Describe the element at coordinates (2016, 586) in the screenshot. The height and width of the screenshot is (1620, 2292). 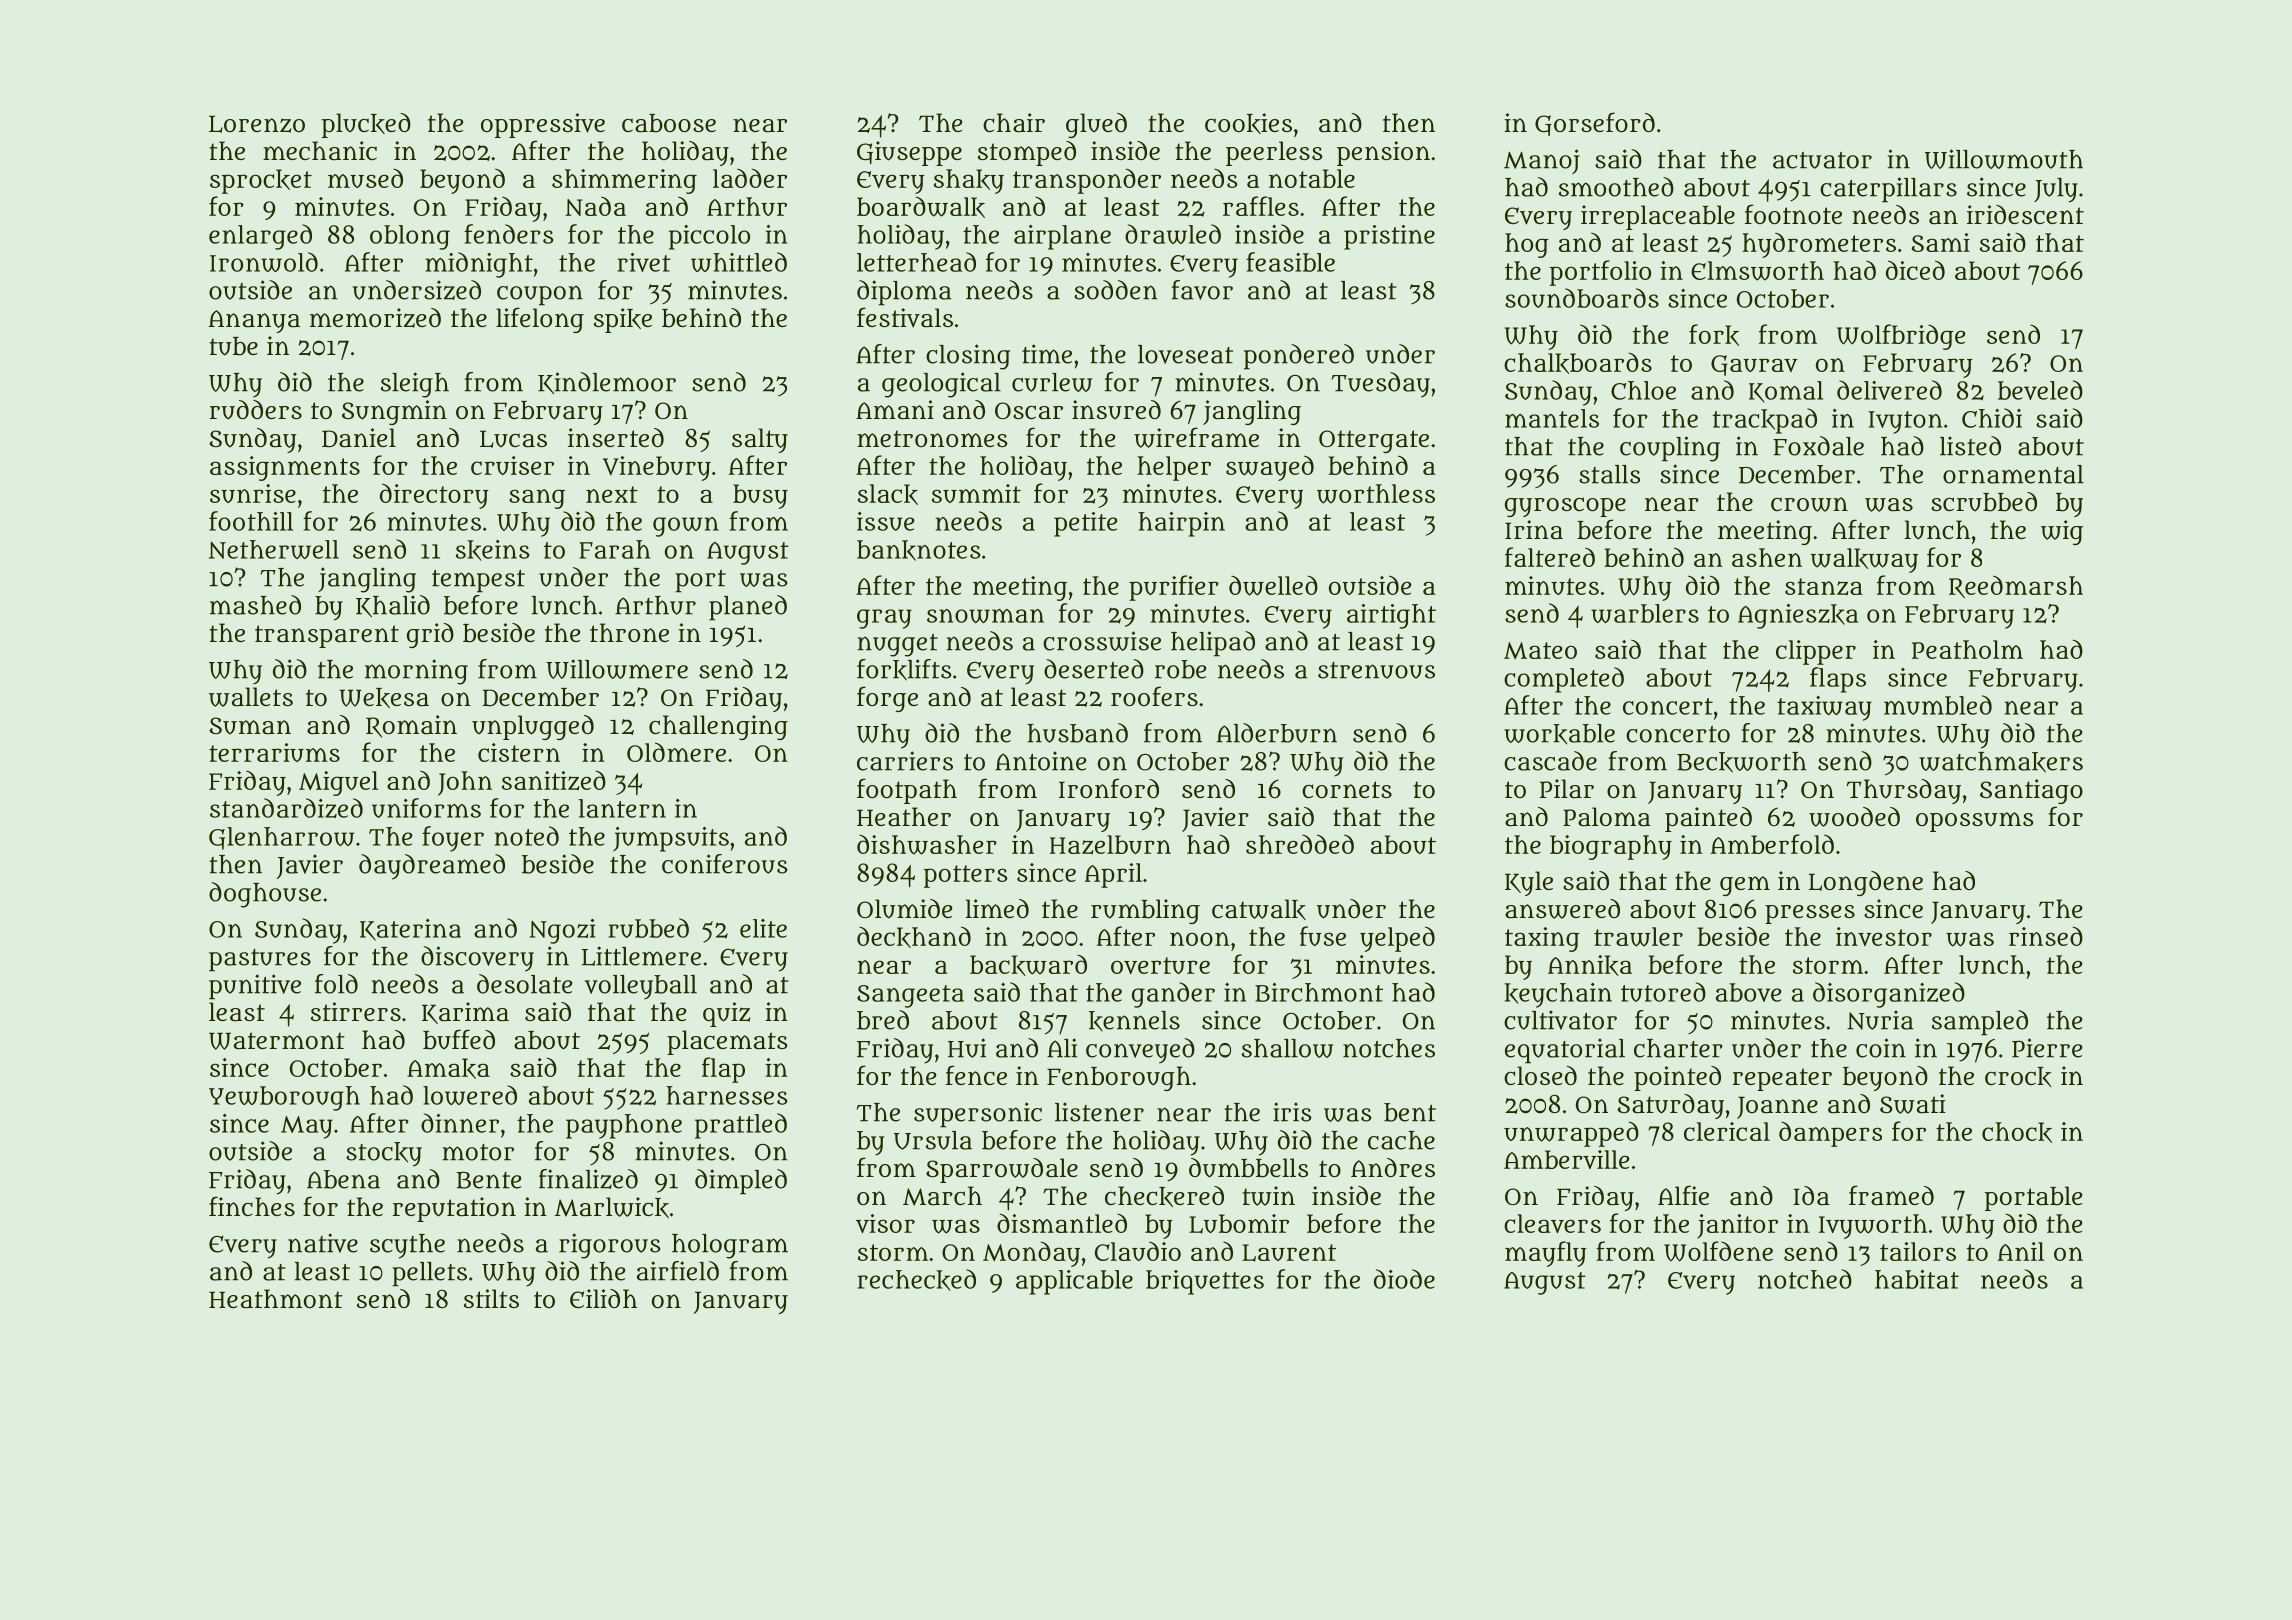
I see `Reedmarsh` at that location.
